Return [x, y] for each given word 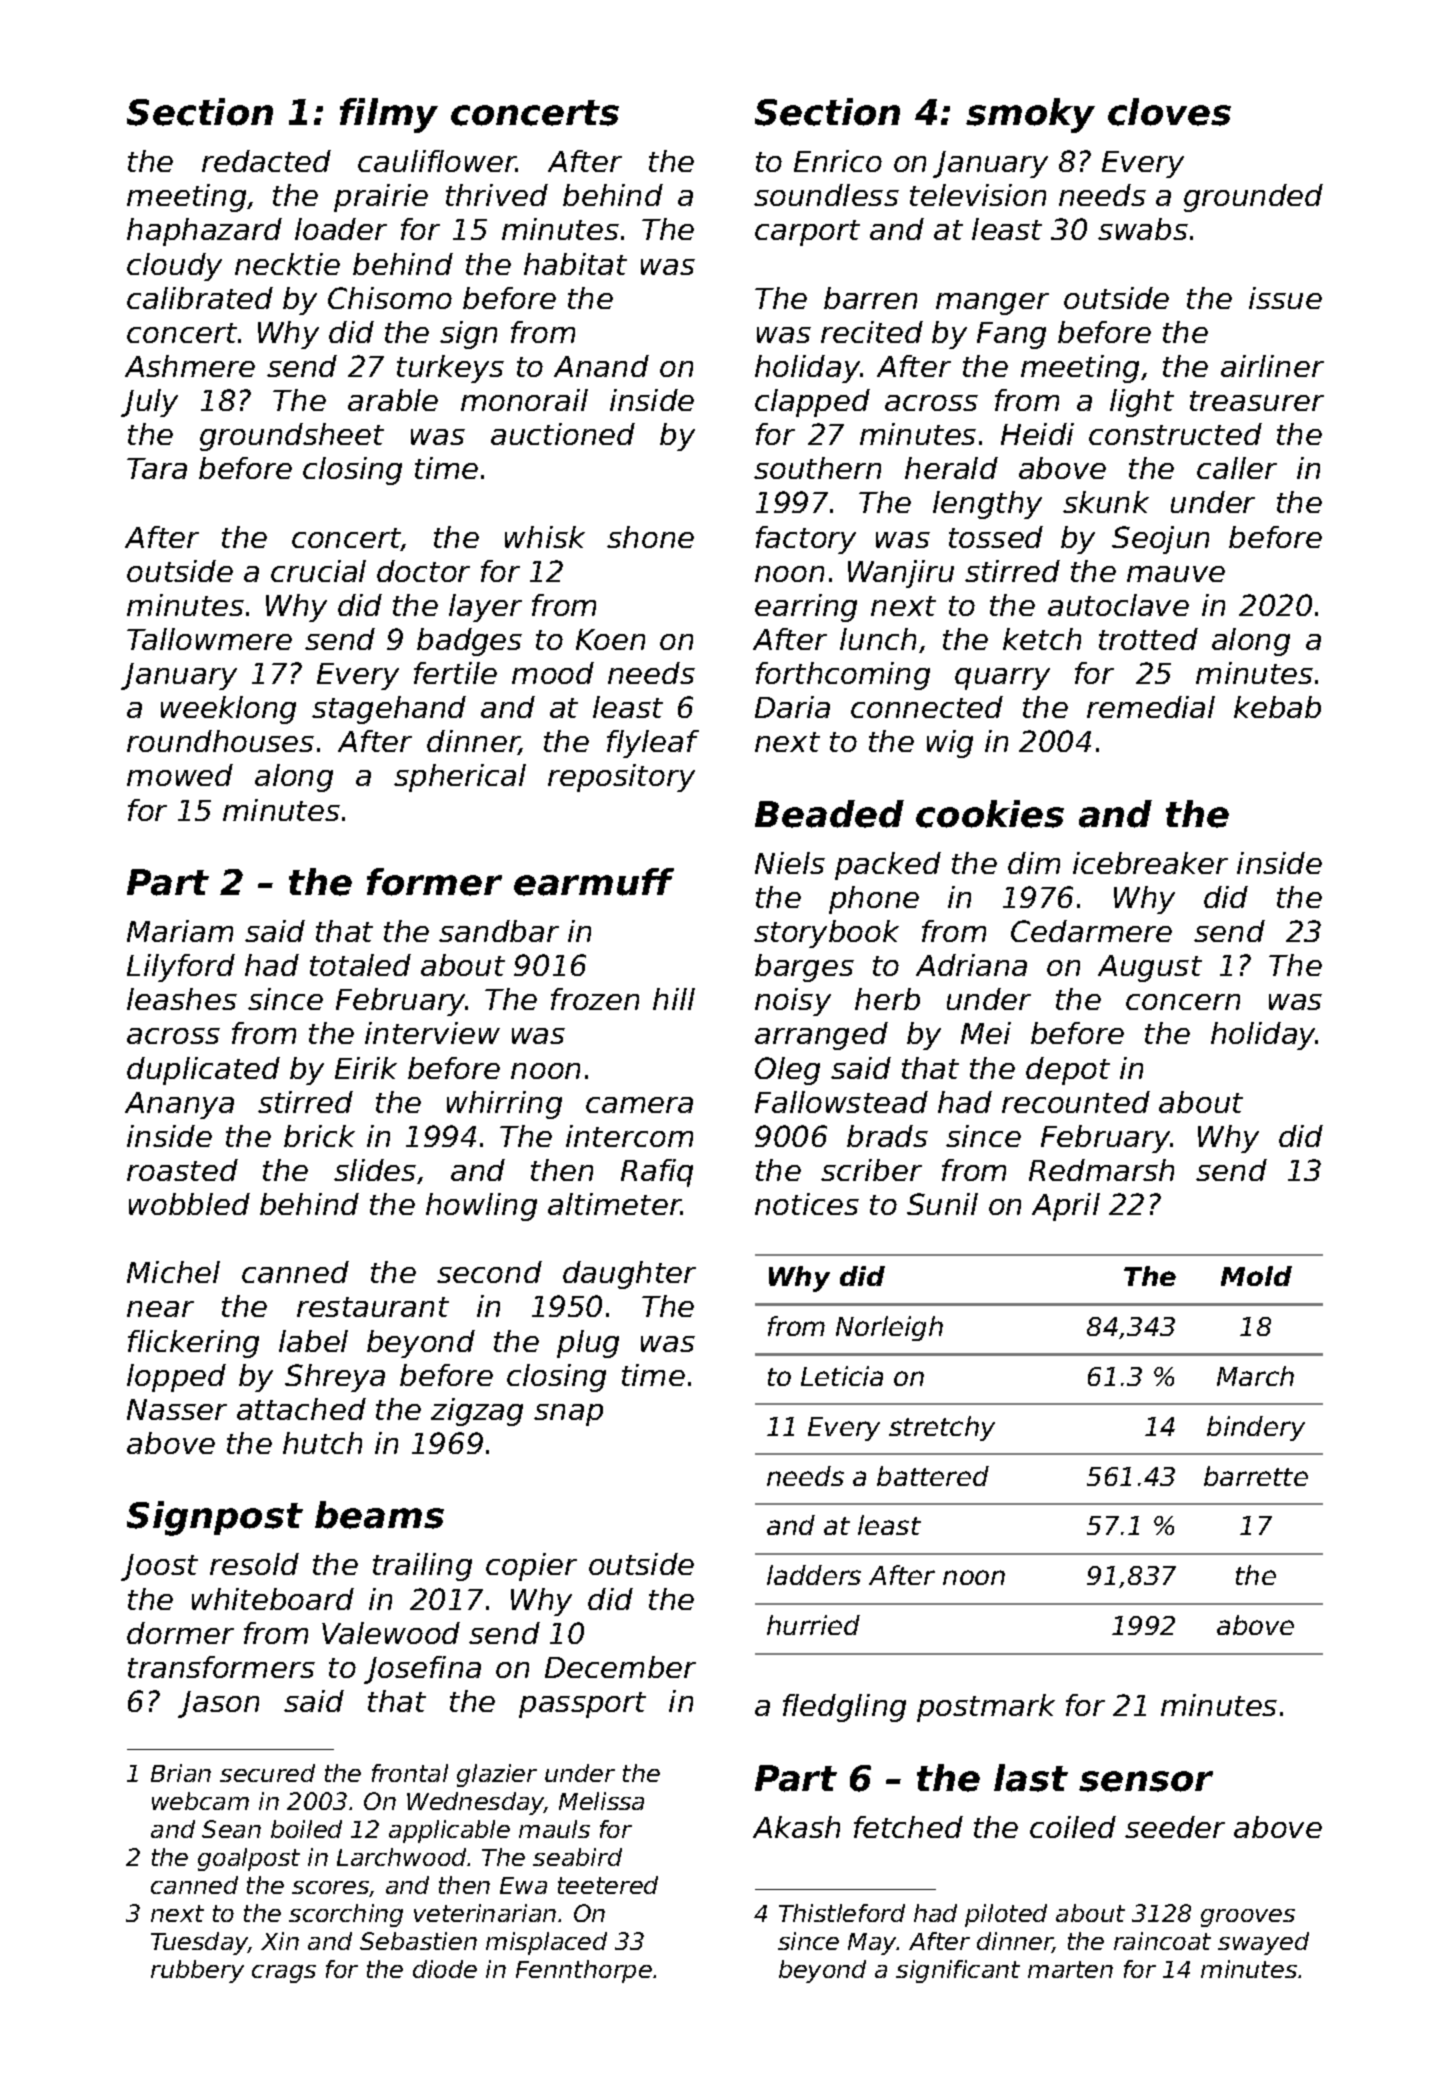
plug [588, 1344]
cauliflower [437, 161]
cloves [1169, 112]
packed [888, 866]
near [160, 1309]
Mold [1256, 1276]
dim [1034, 863]
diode [445, 1969]
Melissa [601, 1801]
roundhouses [220, 741]
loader [341, 229]
